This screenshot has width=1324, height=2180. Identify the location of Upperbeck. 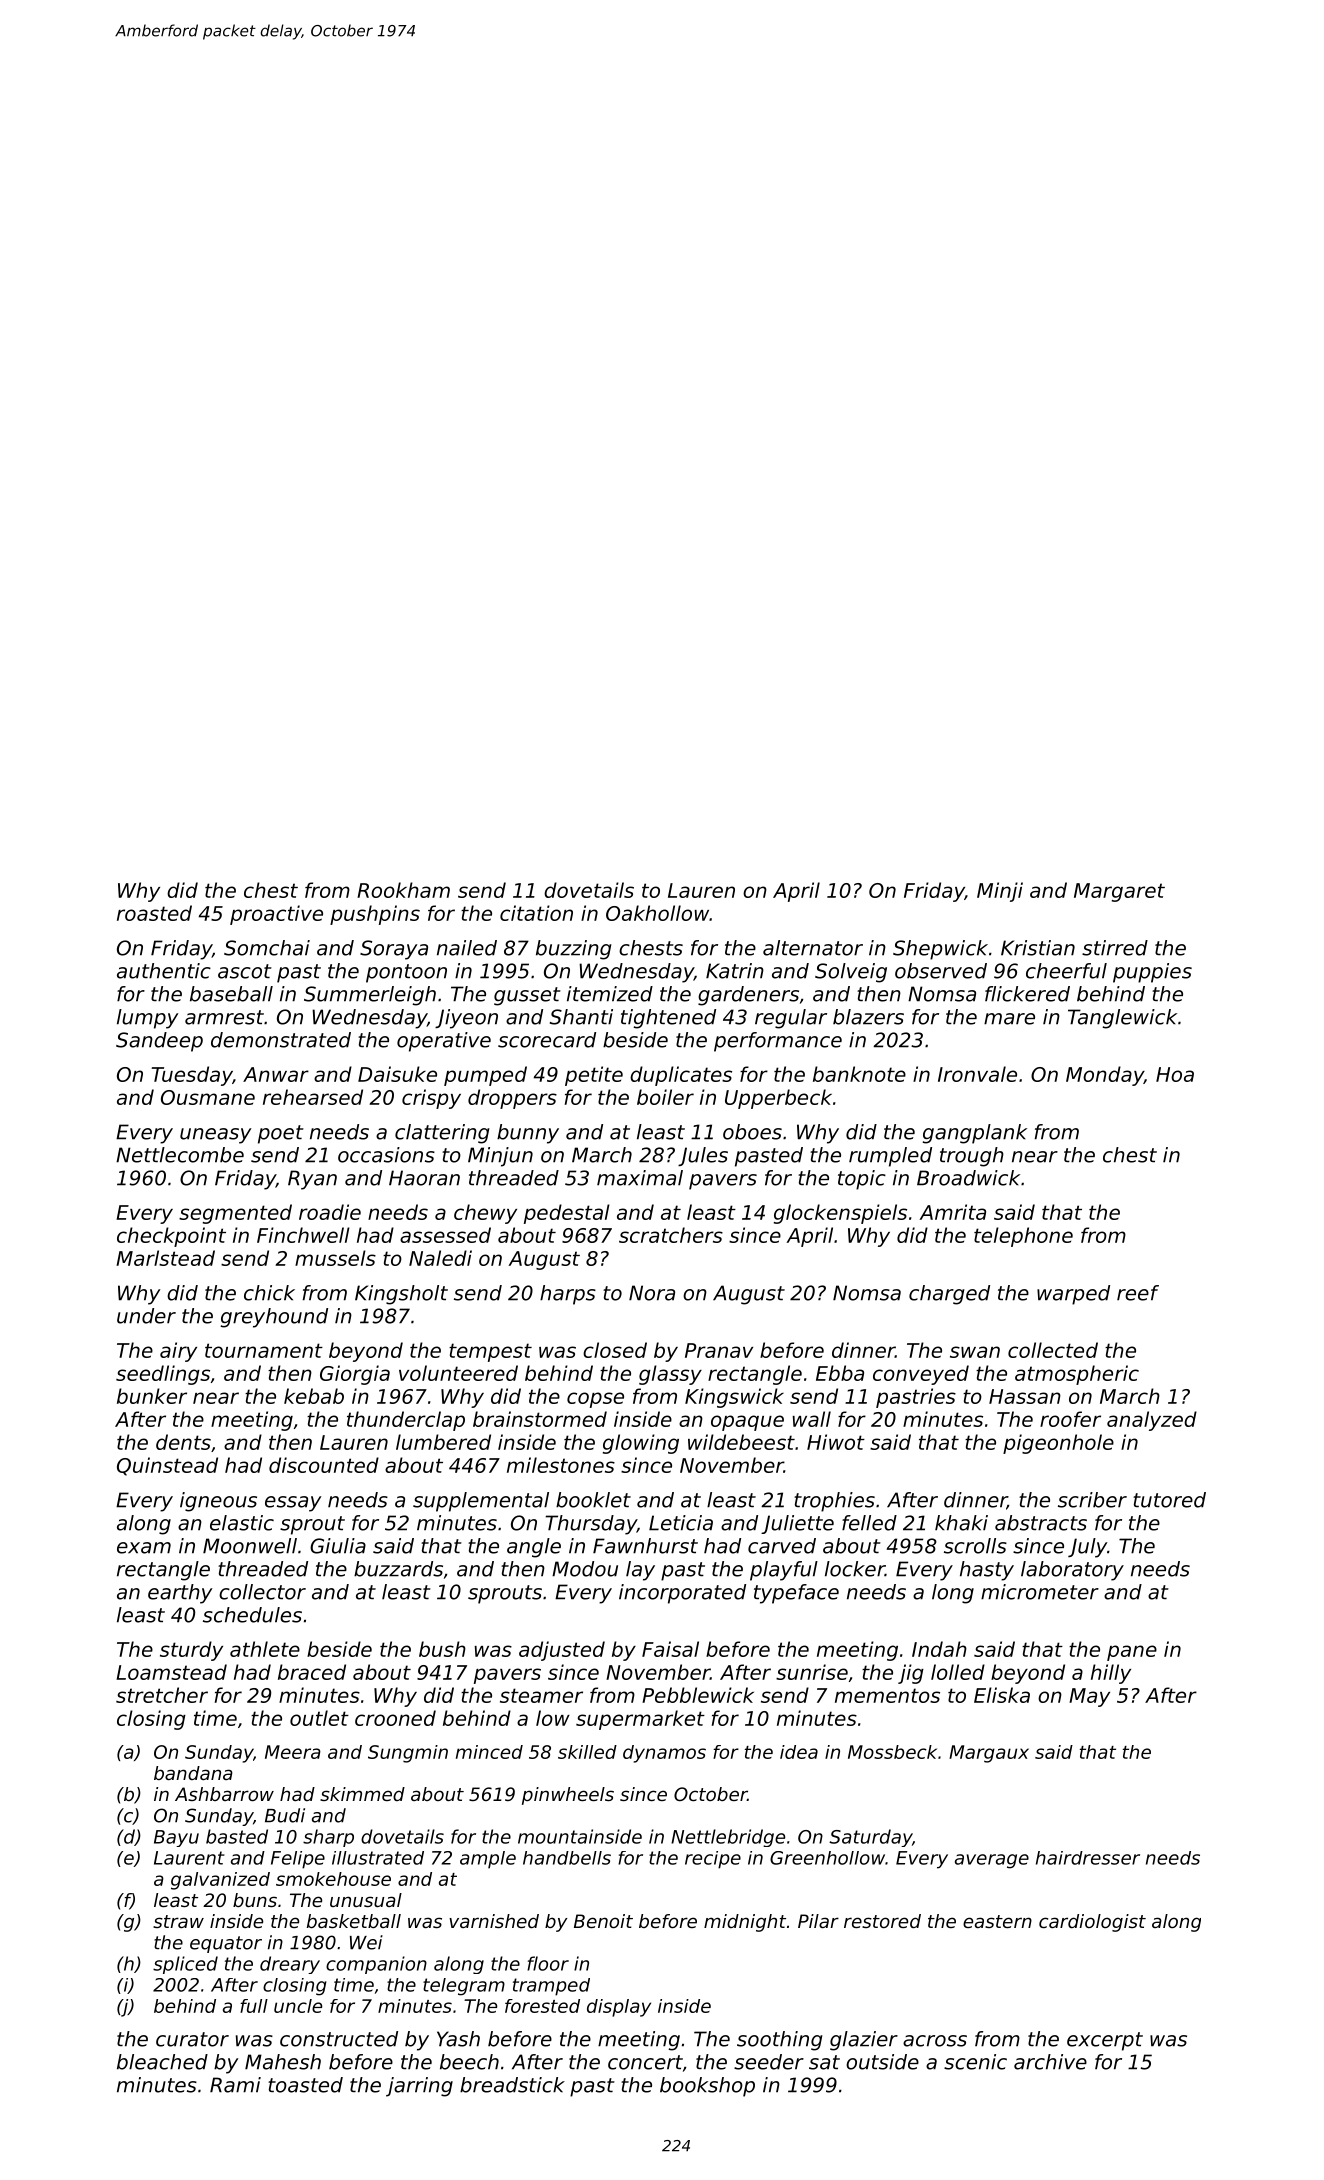
(778, 1099).
